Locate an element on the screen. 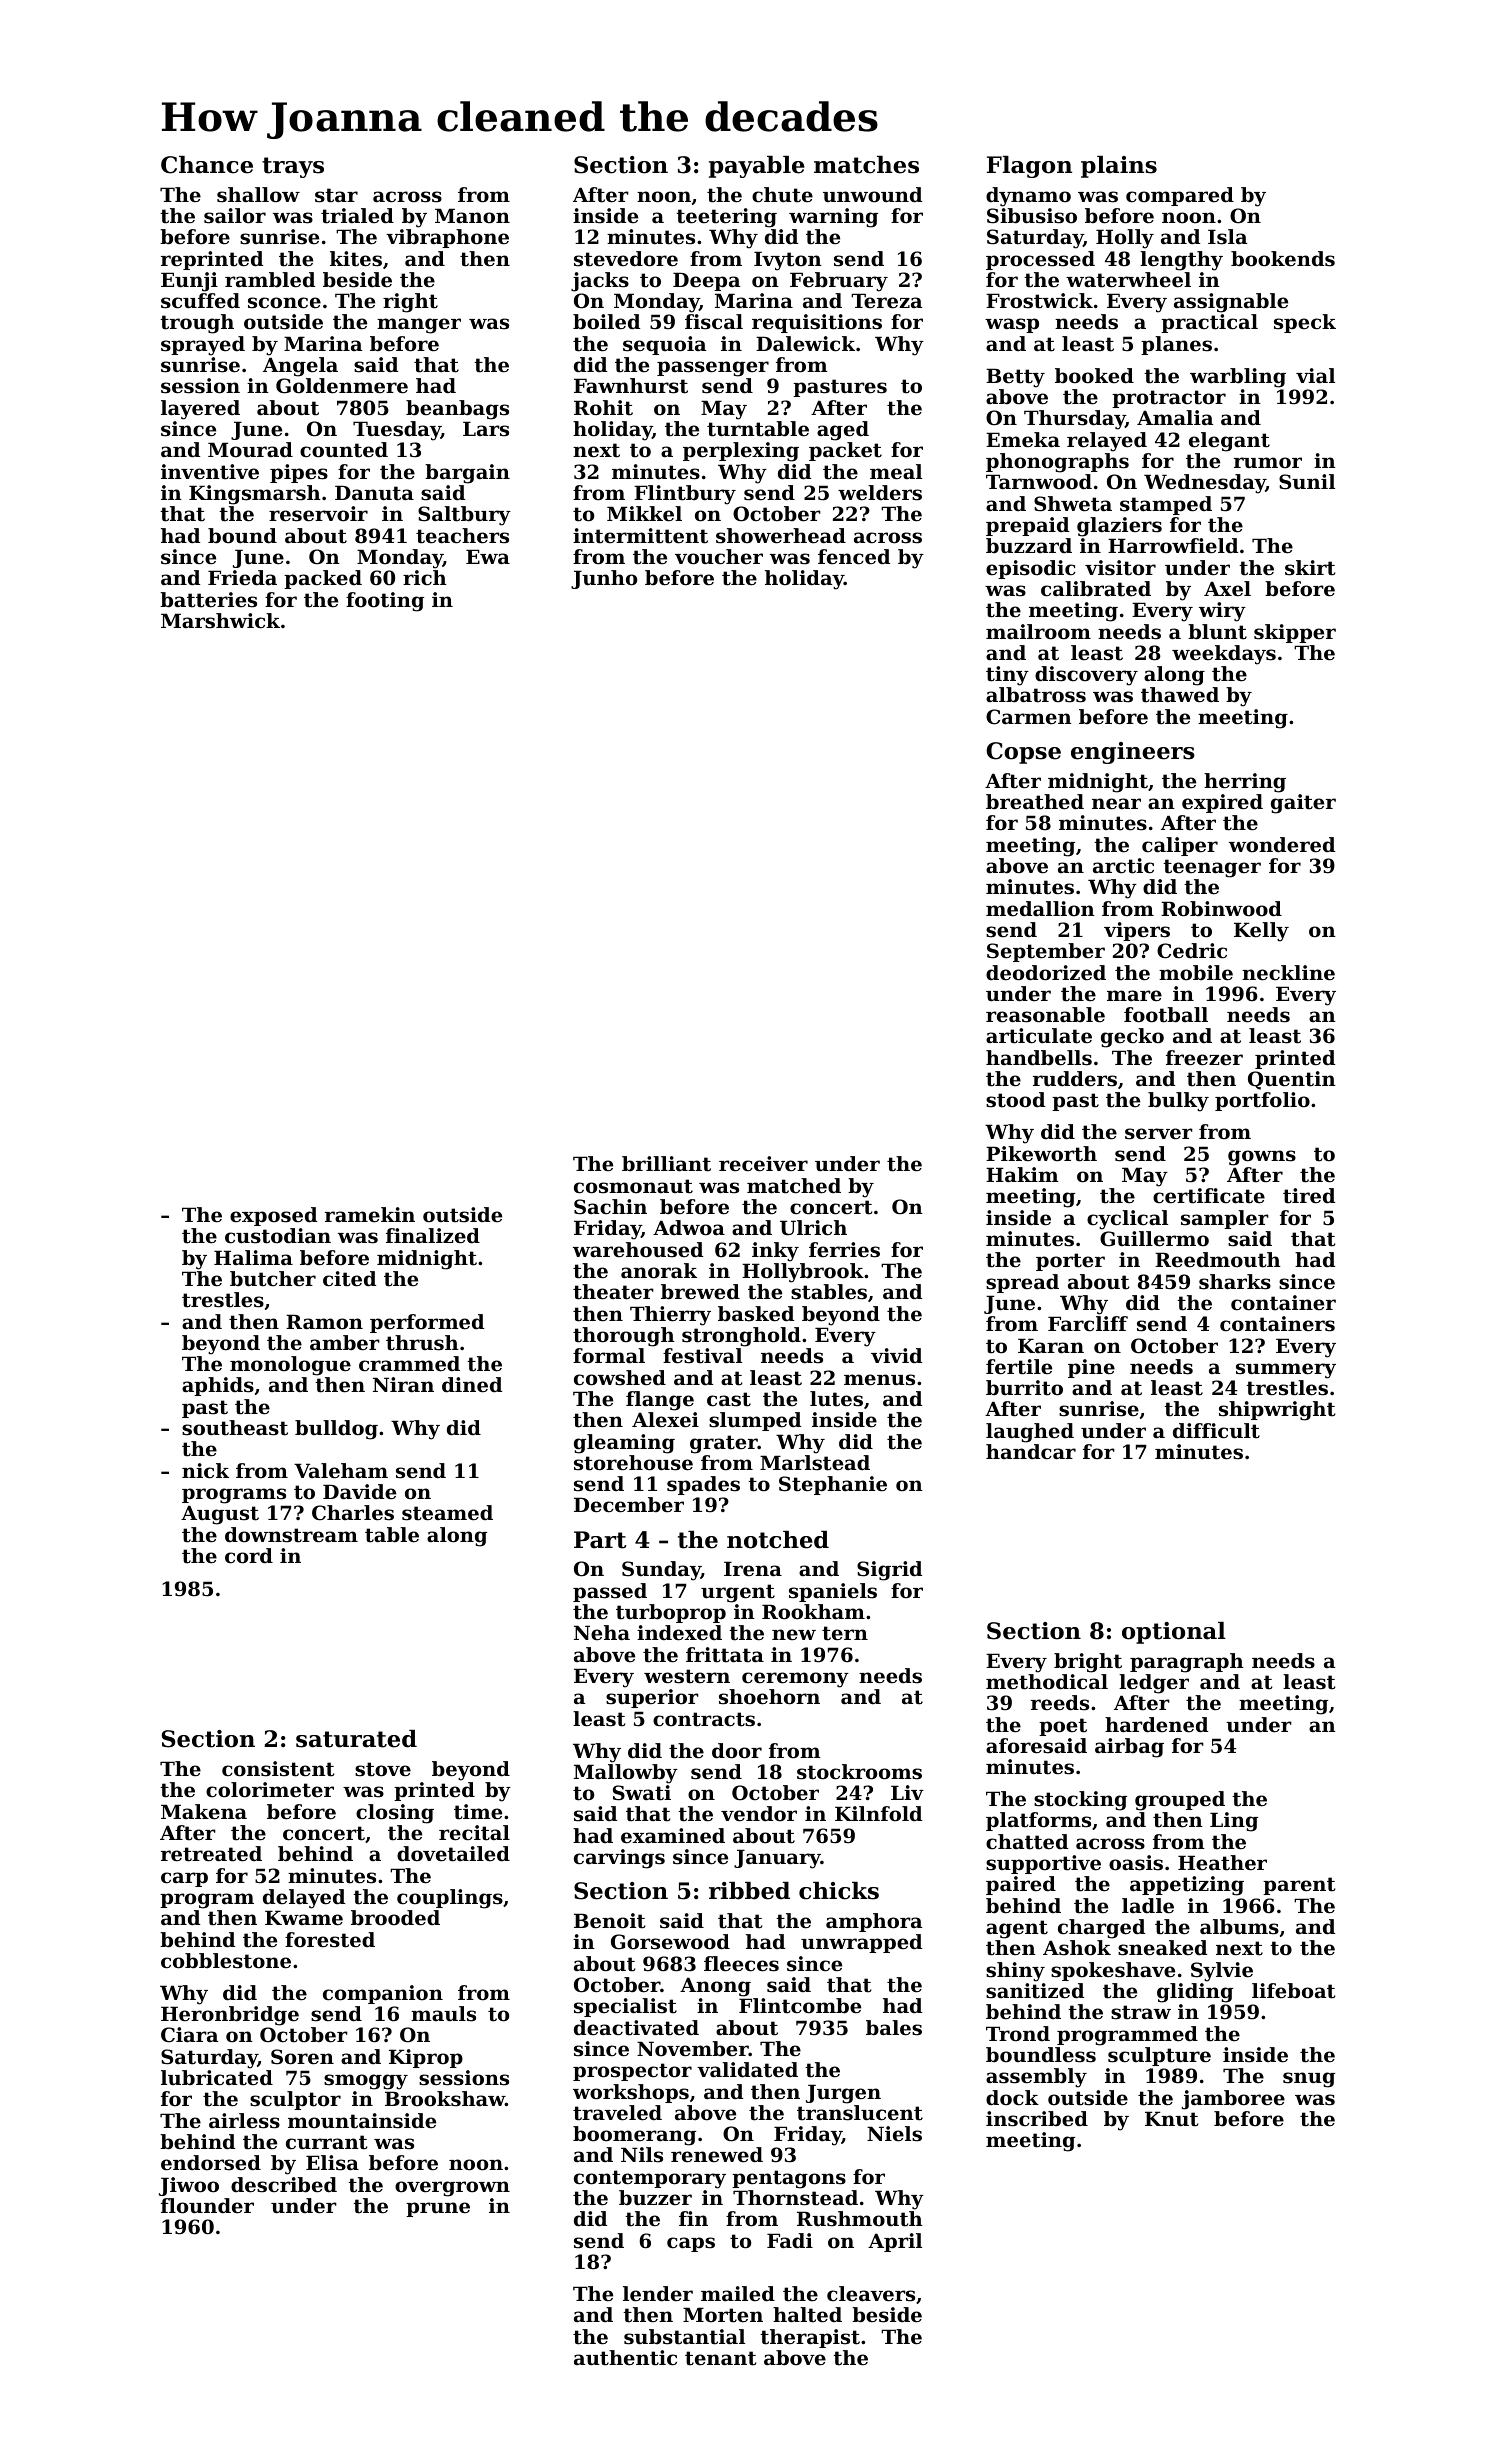 The image size is (1496, 2464). matches is located at coordinates (866, 165).
